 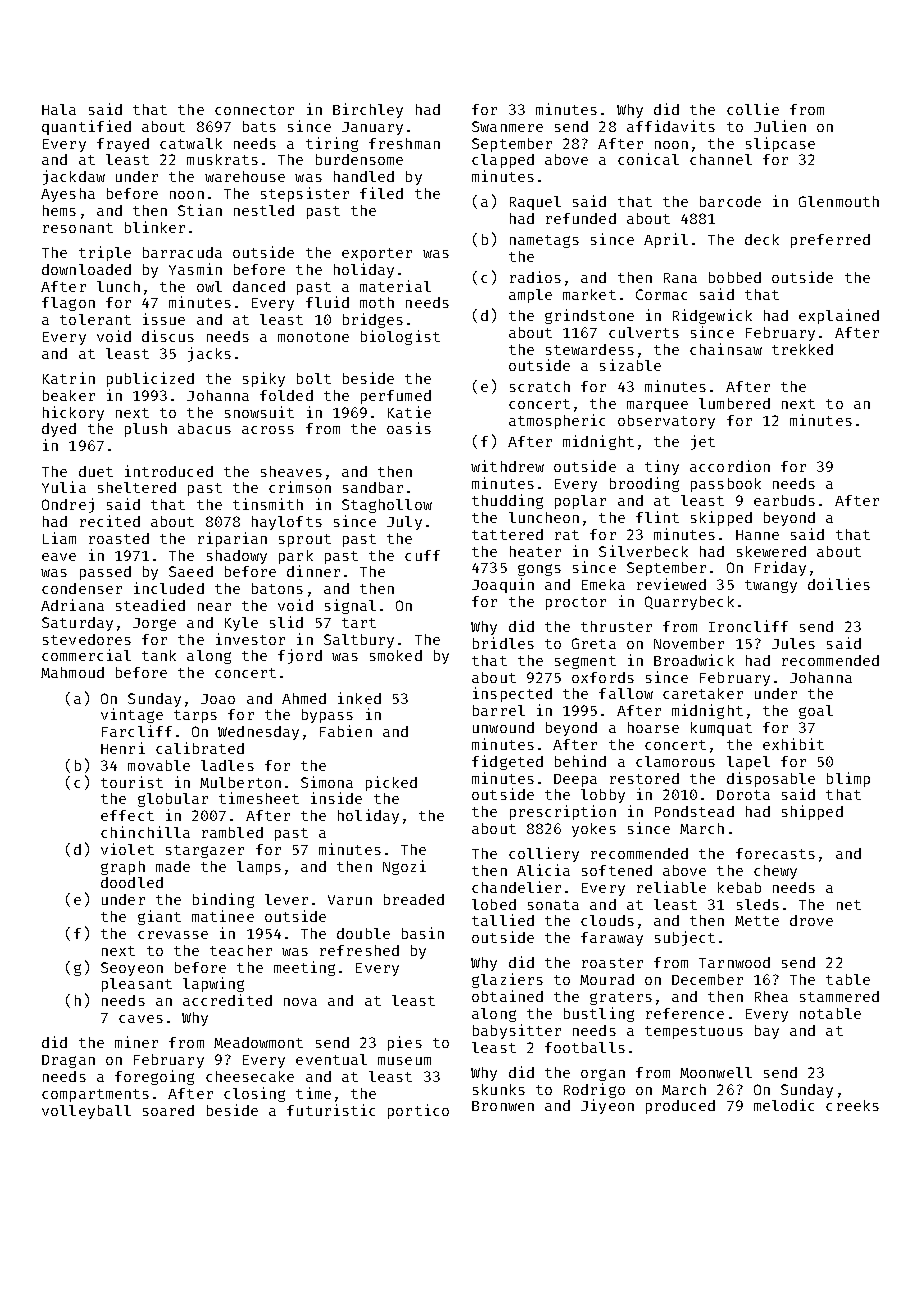 I want to click on filed, so click(x=381, y=193).
